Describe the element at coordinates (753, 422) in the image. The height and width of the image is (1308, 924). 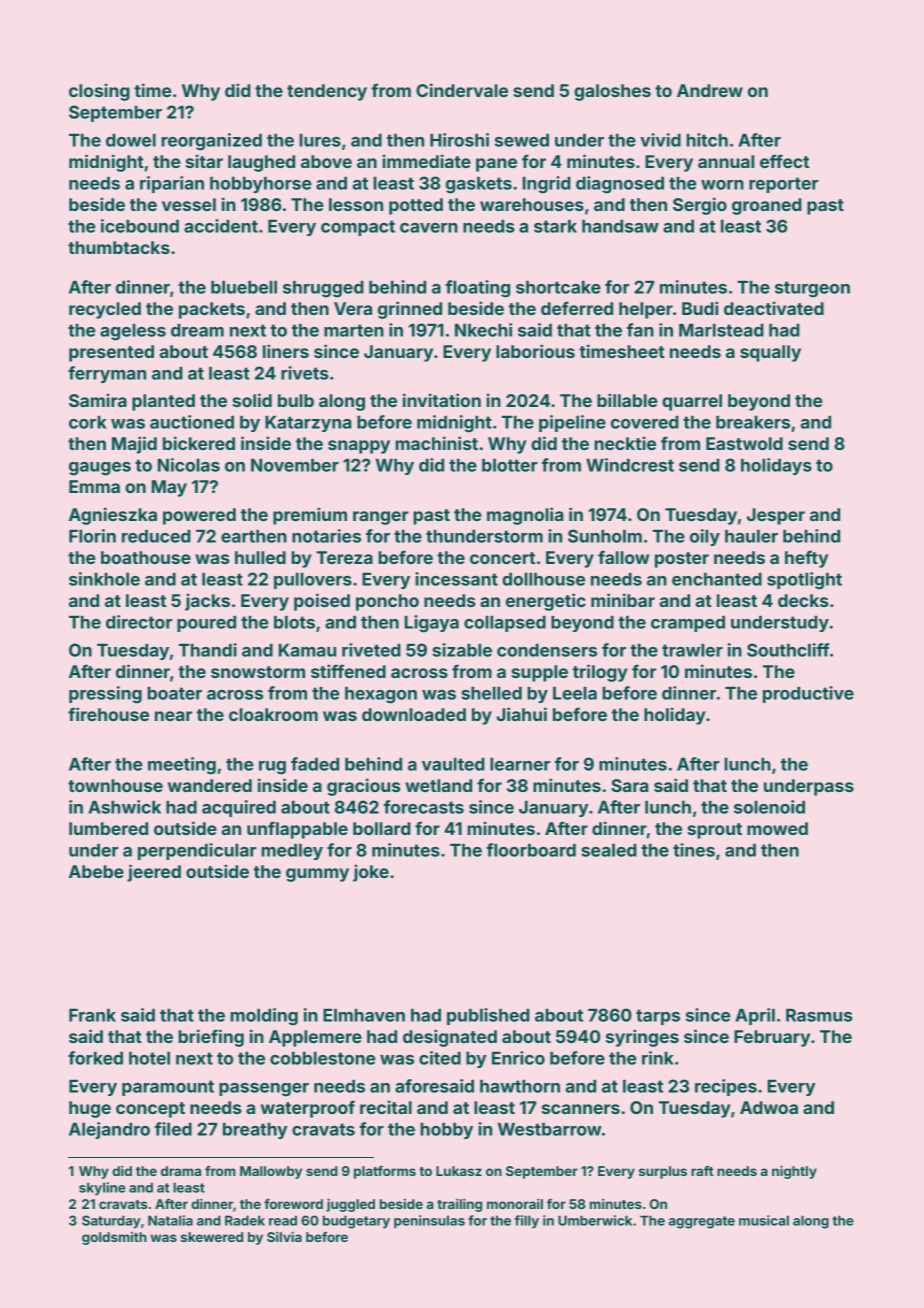
I see `breakers` at that location.
